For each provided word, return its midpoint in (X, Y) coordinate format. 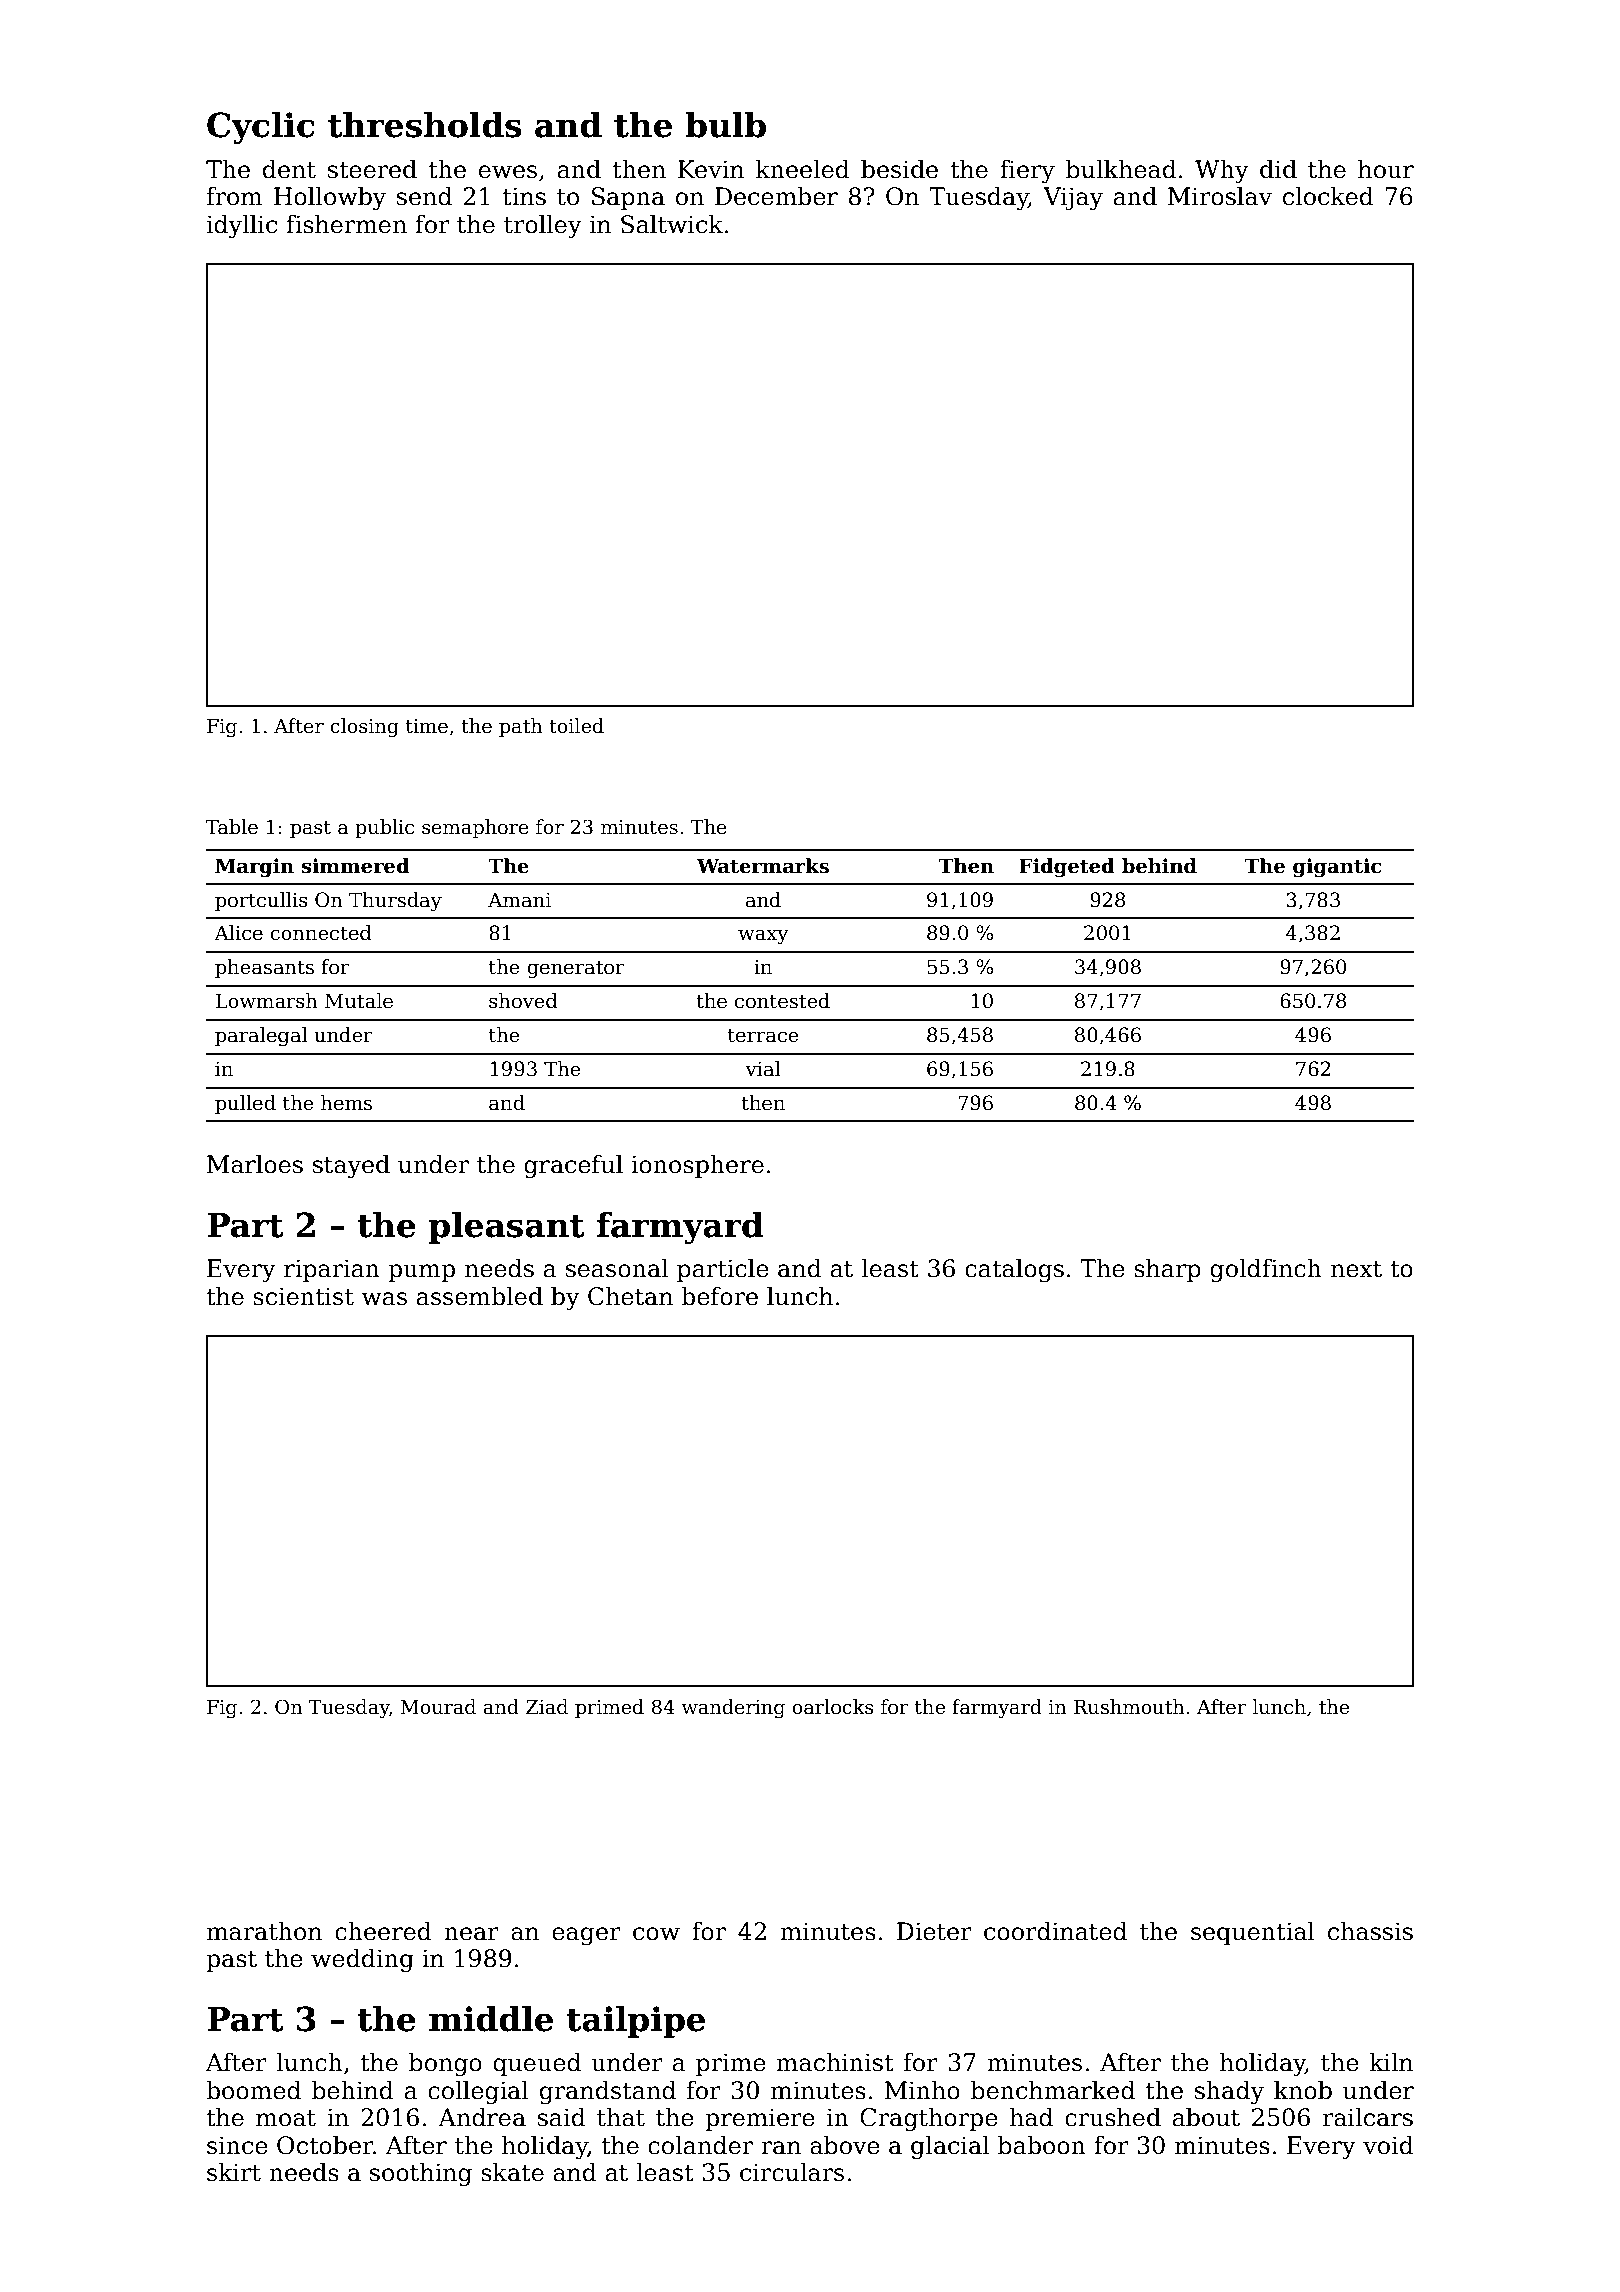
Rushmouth (1129, 1707)
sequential (1253, 1933)
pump (421, 1273)
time (427, 726)
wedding (362, 1960)
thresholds (424, 125)
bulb (725, 125)
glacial (950, 2147)
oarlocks (833, 1707)
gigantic (1337, 868)
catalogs (1014, 1270)
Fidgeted (1067, 868)
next (1356, 1269)
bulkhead (1121, 169)
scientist (303, 1296)
